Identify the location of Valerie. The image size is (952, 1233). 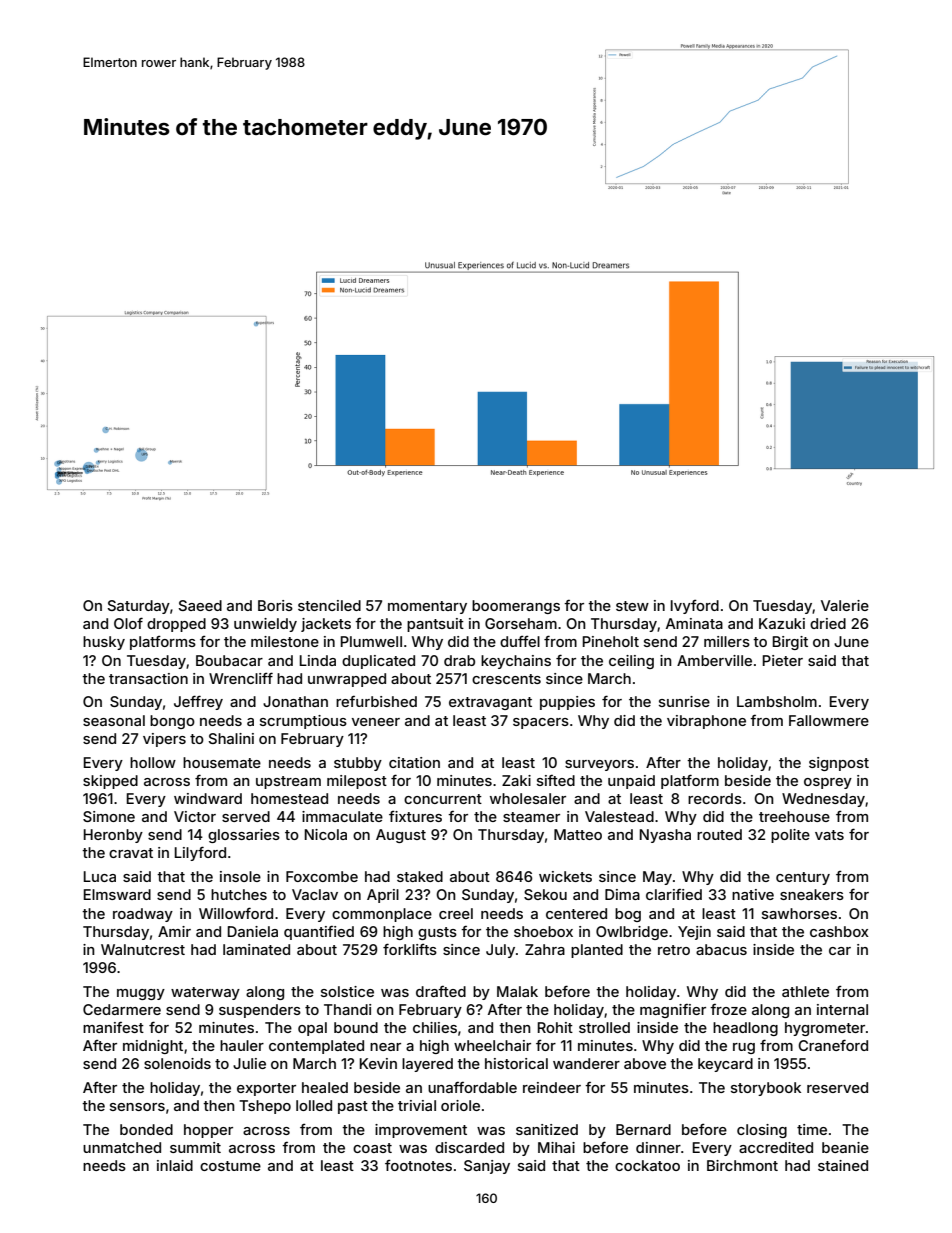
(845, 605).
